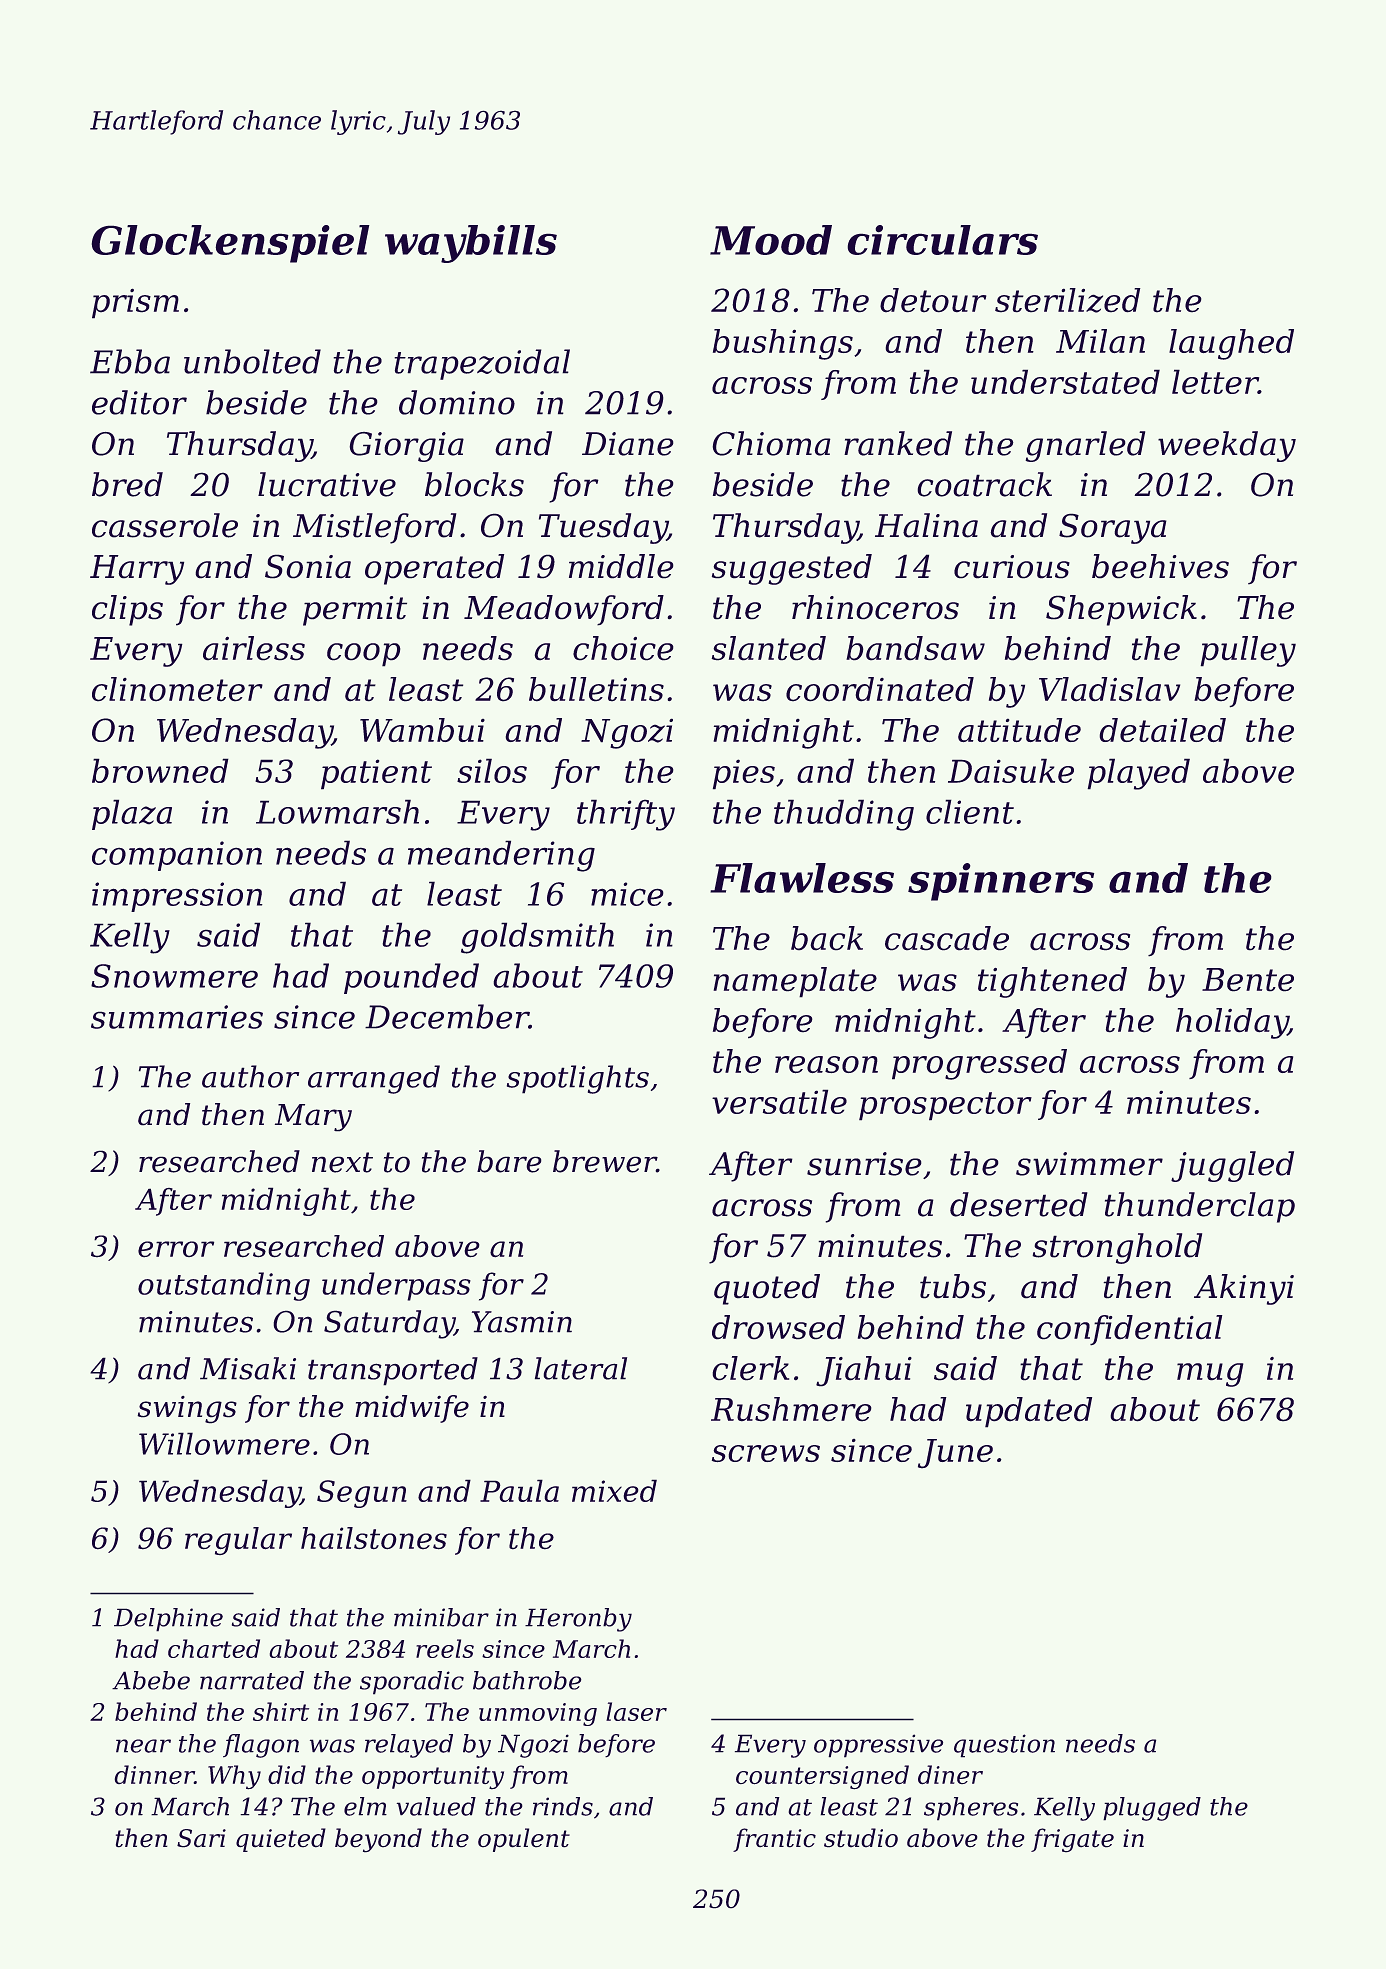 This document has width=1386, height=1969. I want to click on circulars, so click(943, 240).
